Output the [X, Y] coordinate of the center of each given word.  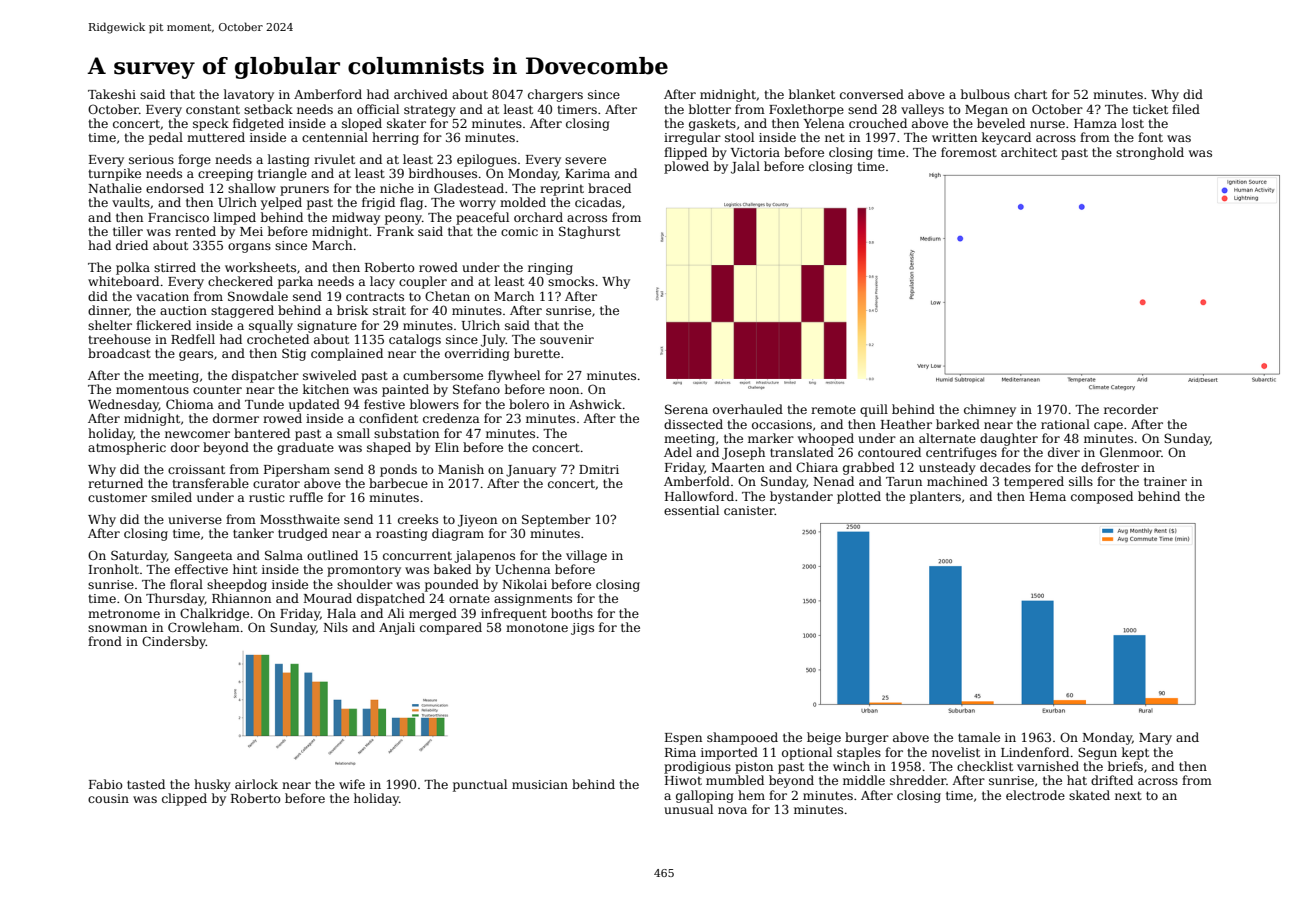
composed [1102, 497]
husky [212, 785]
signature [327, 327]
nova [732, 810]
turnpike [114, 174]
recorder [1131, 409]
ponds [398, 470]
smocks [571, 281]
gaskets [712, 124]
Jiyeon [477, 521]
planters [935, 497]
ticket [1150, 109]
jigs [582, 629]
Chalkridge [214, 614]
